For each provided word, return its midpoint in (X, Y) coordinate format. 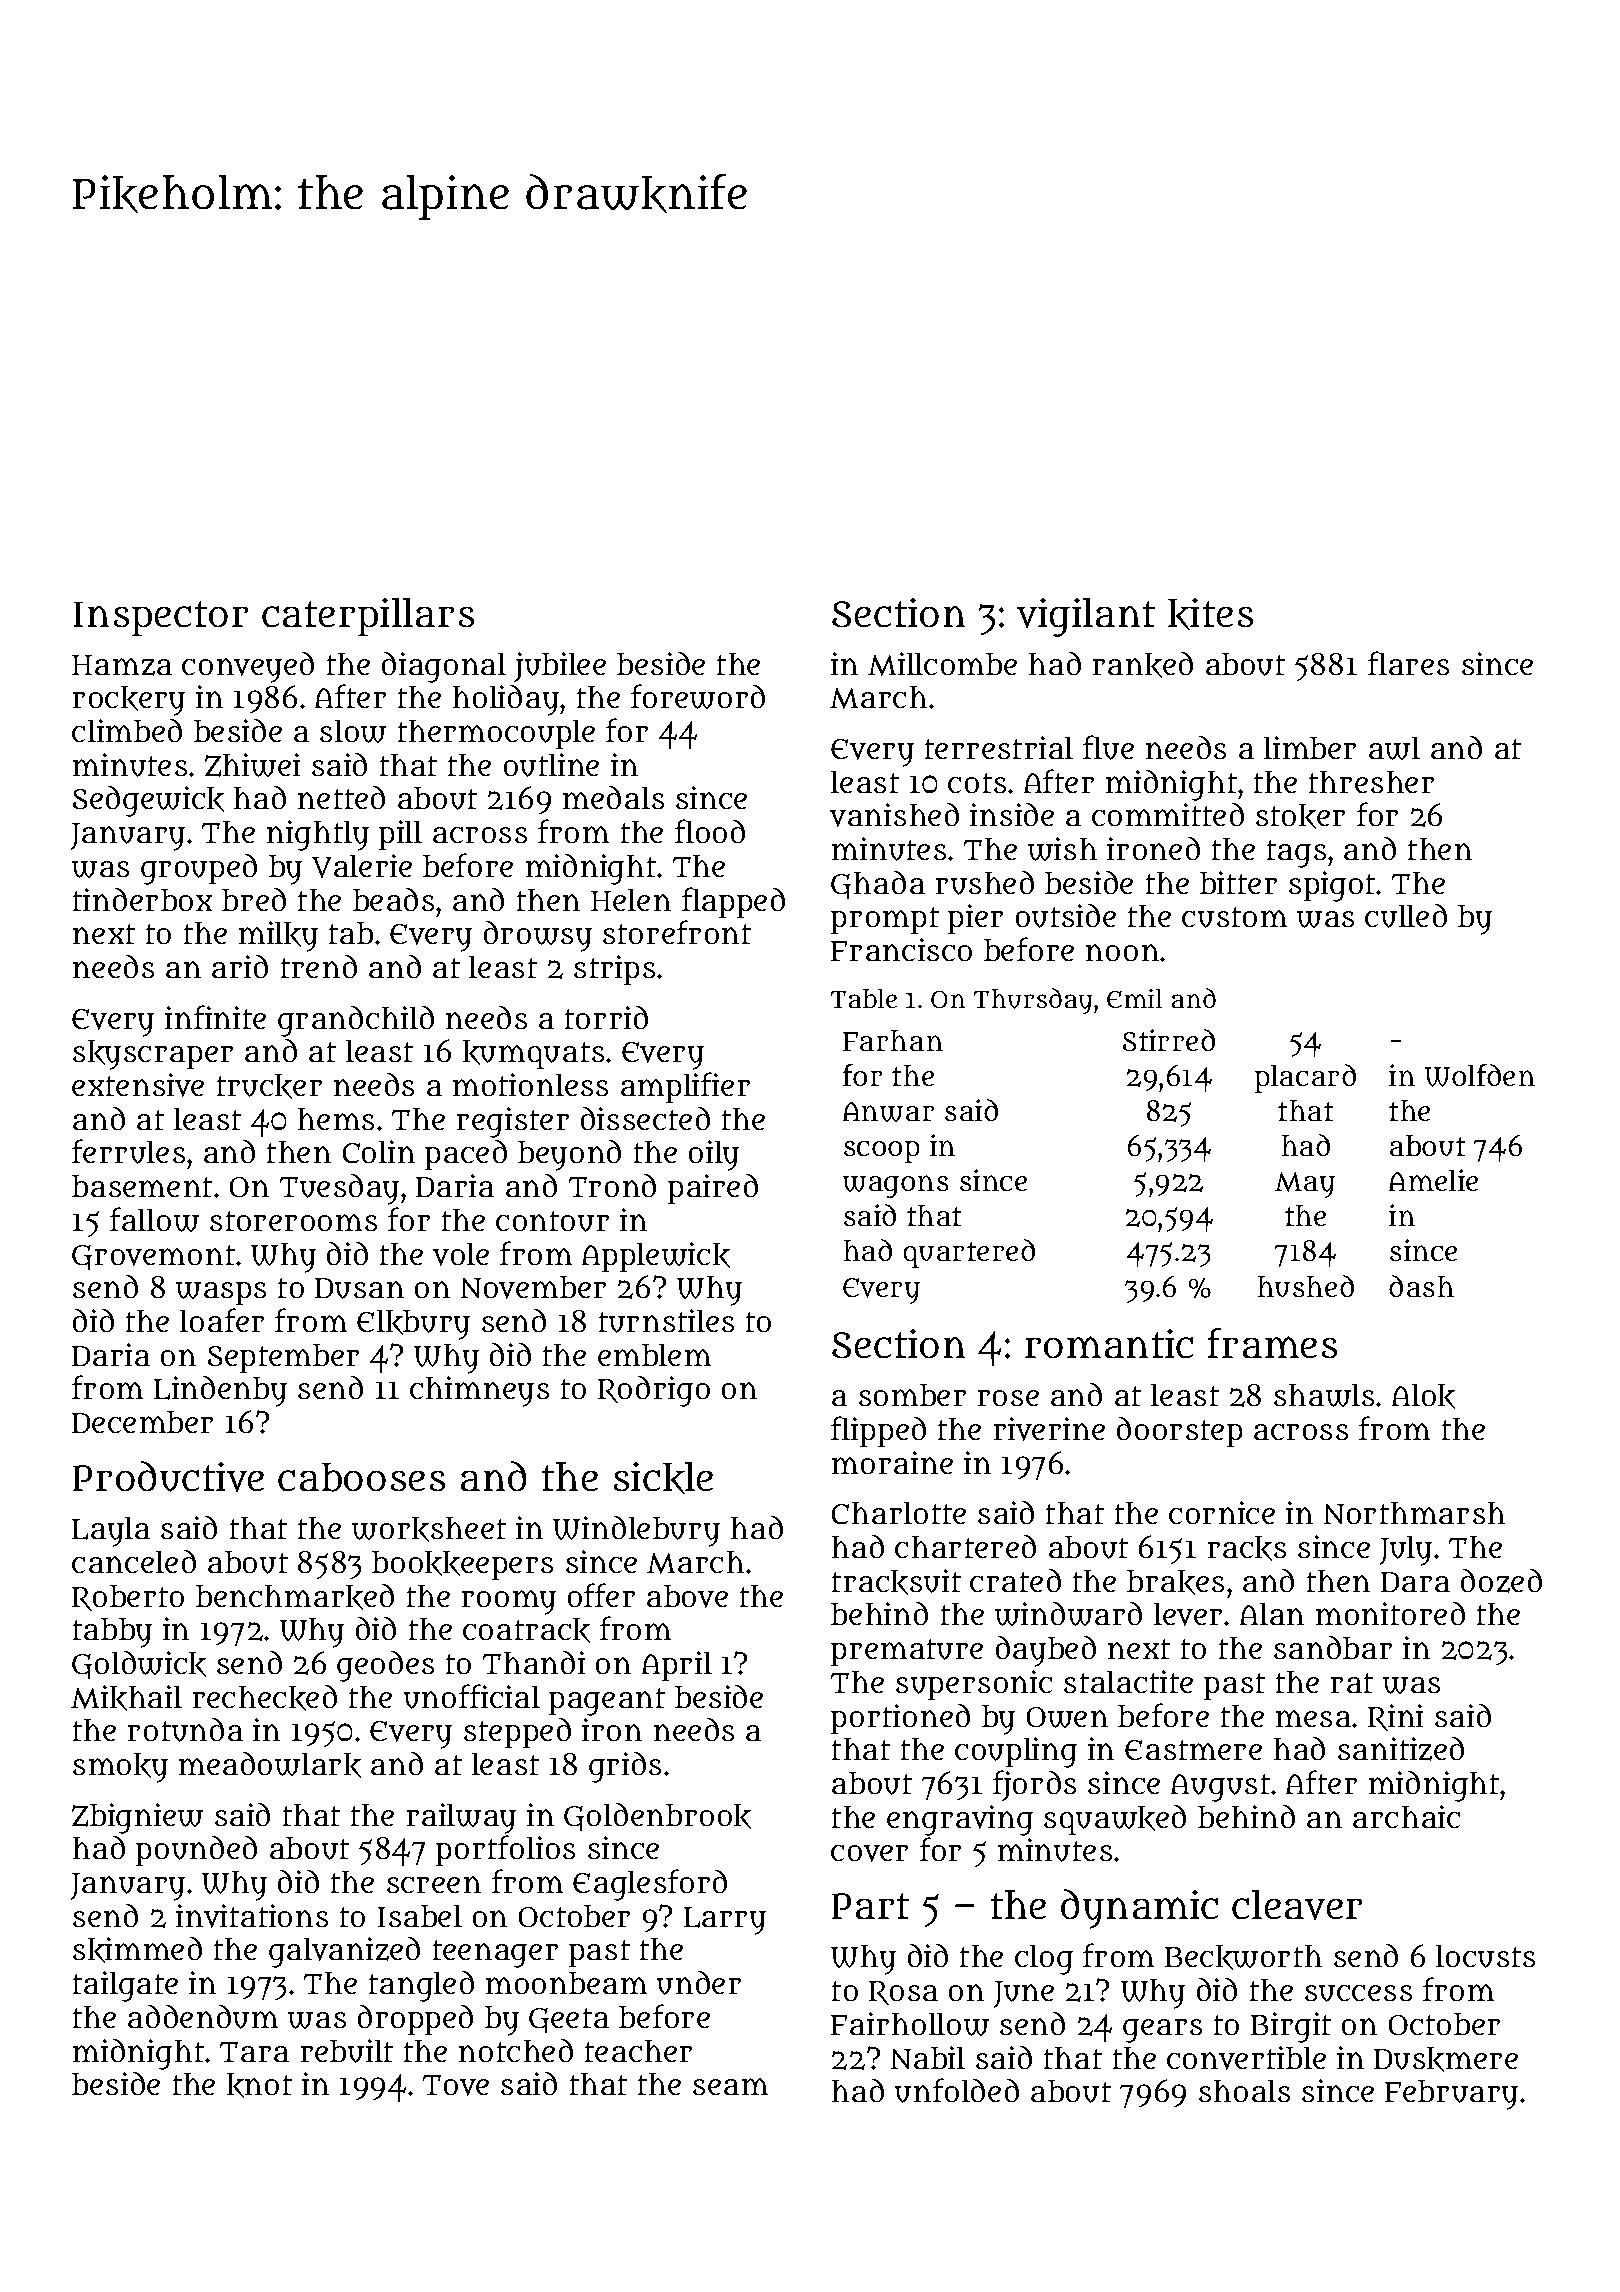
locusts (1485, 1956)
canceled (134, 1561)
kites (1210, 614)
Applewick (656, 1257)
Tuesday (339, 1189)
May (1305, 1185)
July (1406, 1551)
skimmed (137, 1950)
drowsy (538, 936)
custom (1234, 917)
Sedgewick (148, 801)
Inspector (161, 618)
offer (601, 1595)
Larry (725, 1921)
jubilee (560, 667)
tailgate (125, 1986)
